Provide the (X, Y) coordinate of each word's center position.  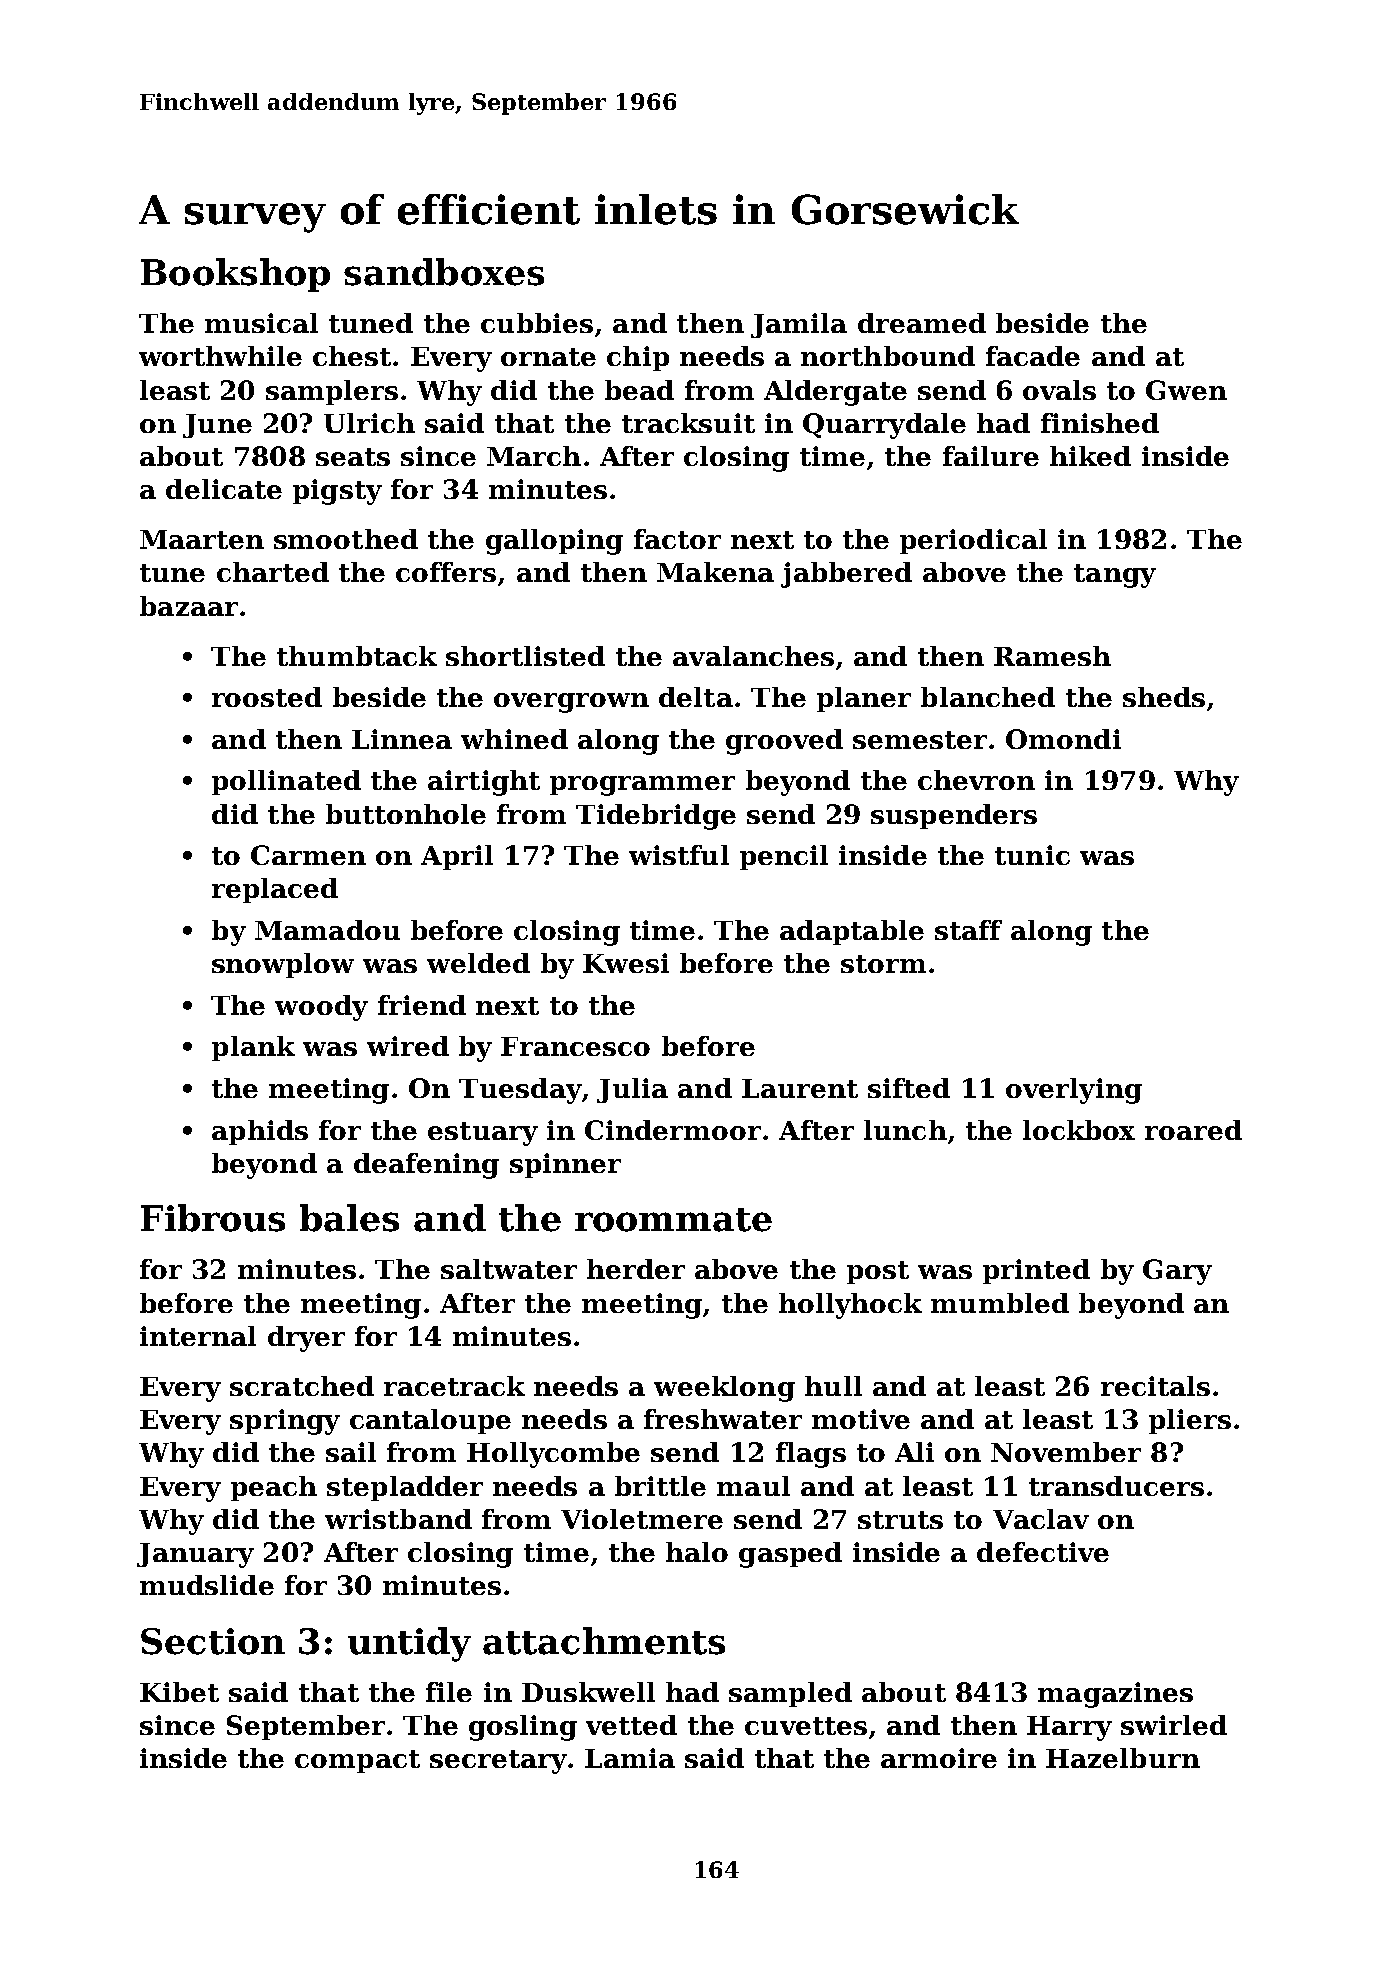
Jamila (799, 325)
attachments (604, 1641)
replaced (275, 890)
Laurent (800, 1088)
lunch (905, 1130)
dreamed (922, 323)
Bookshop (235, 275)
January (195, 1555)
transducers (1116, 1486)
